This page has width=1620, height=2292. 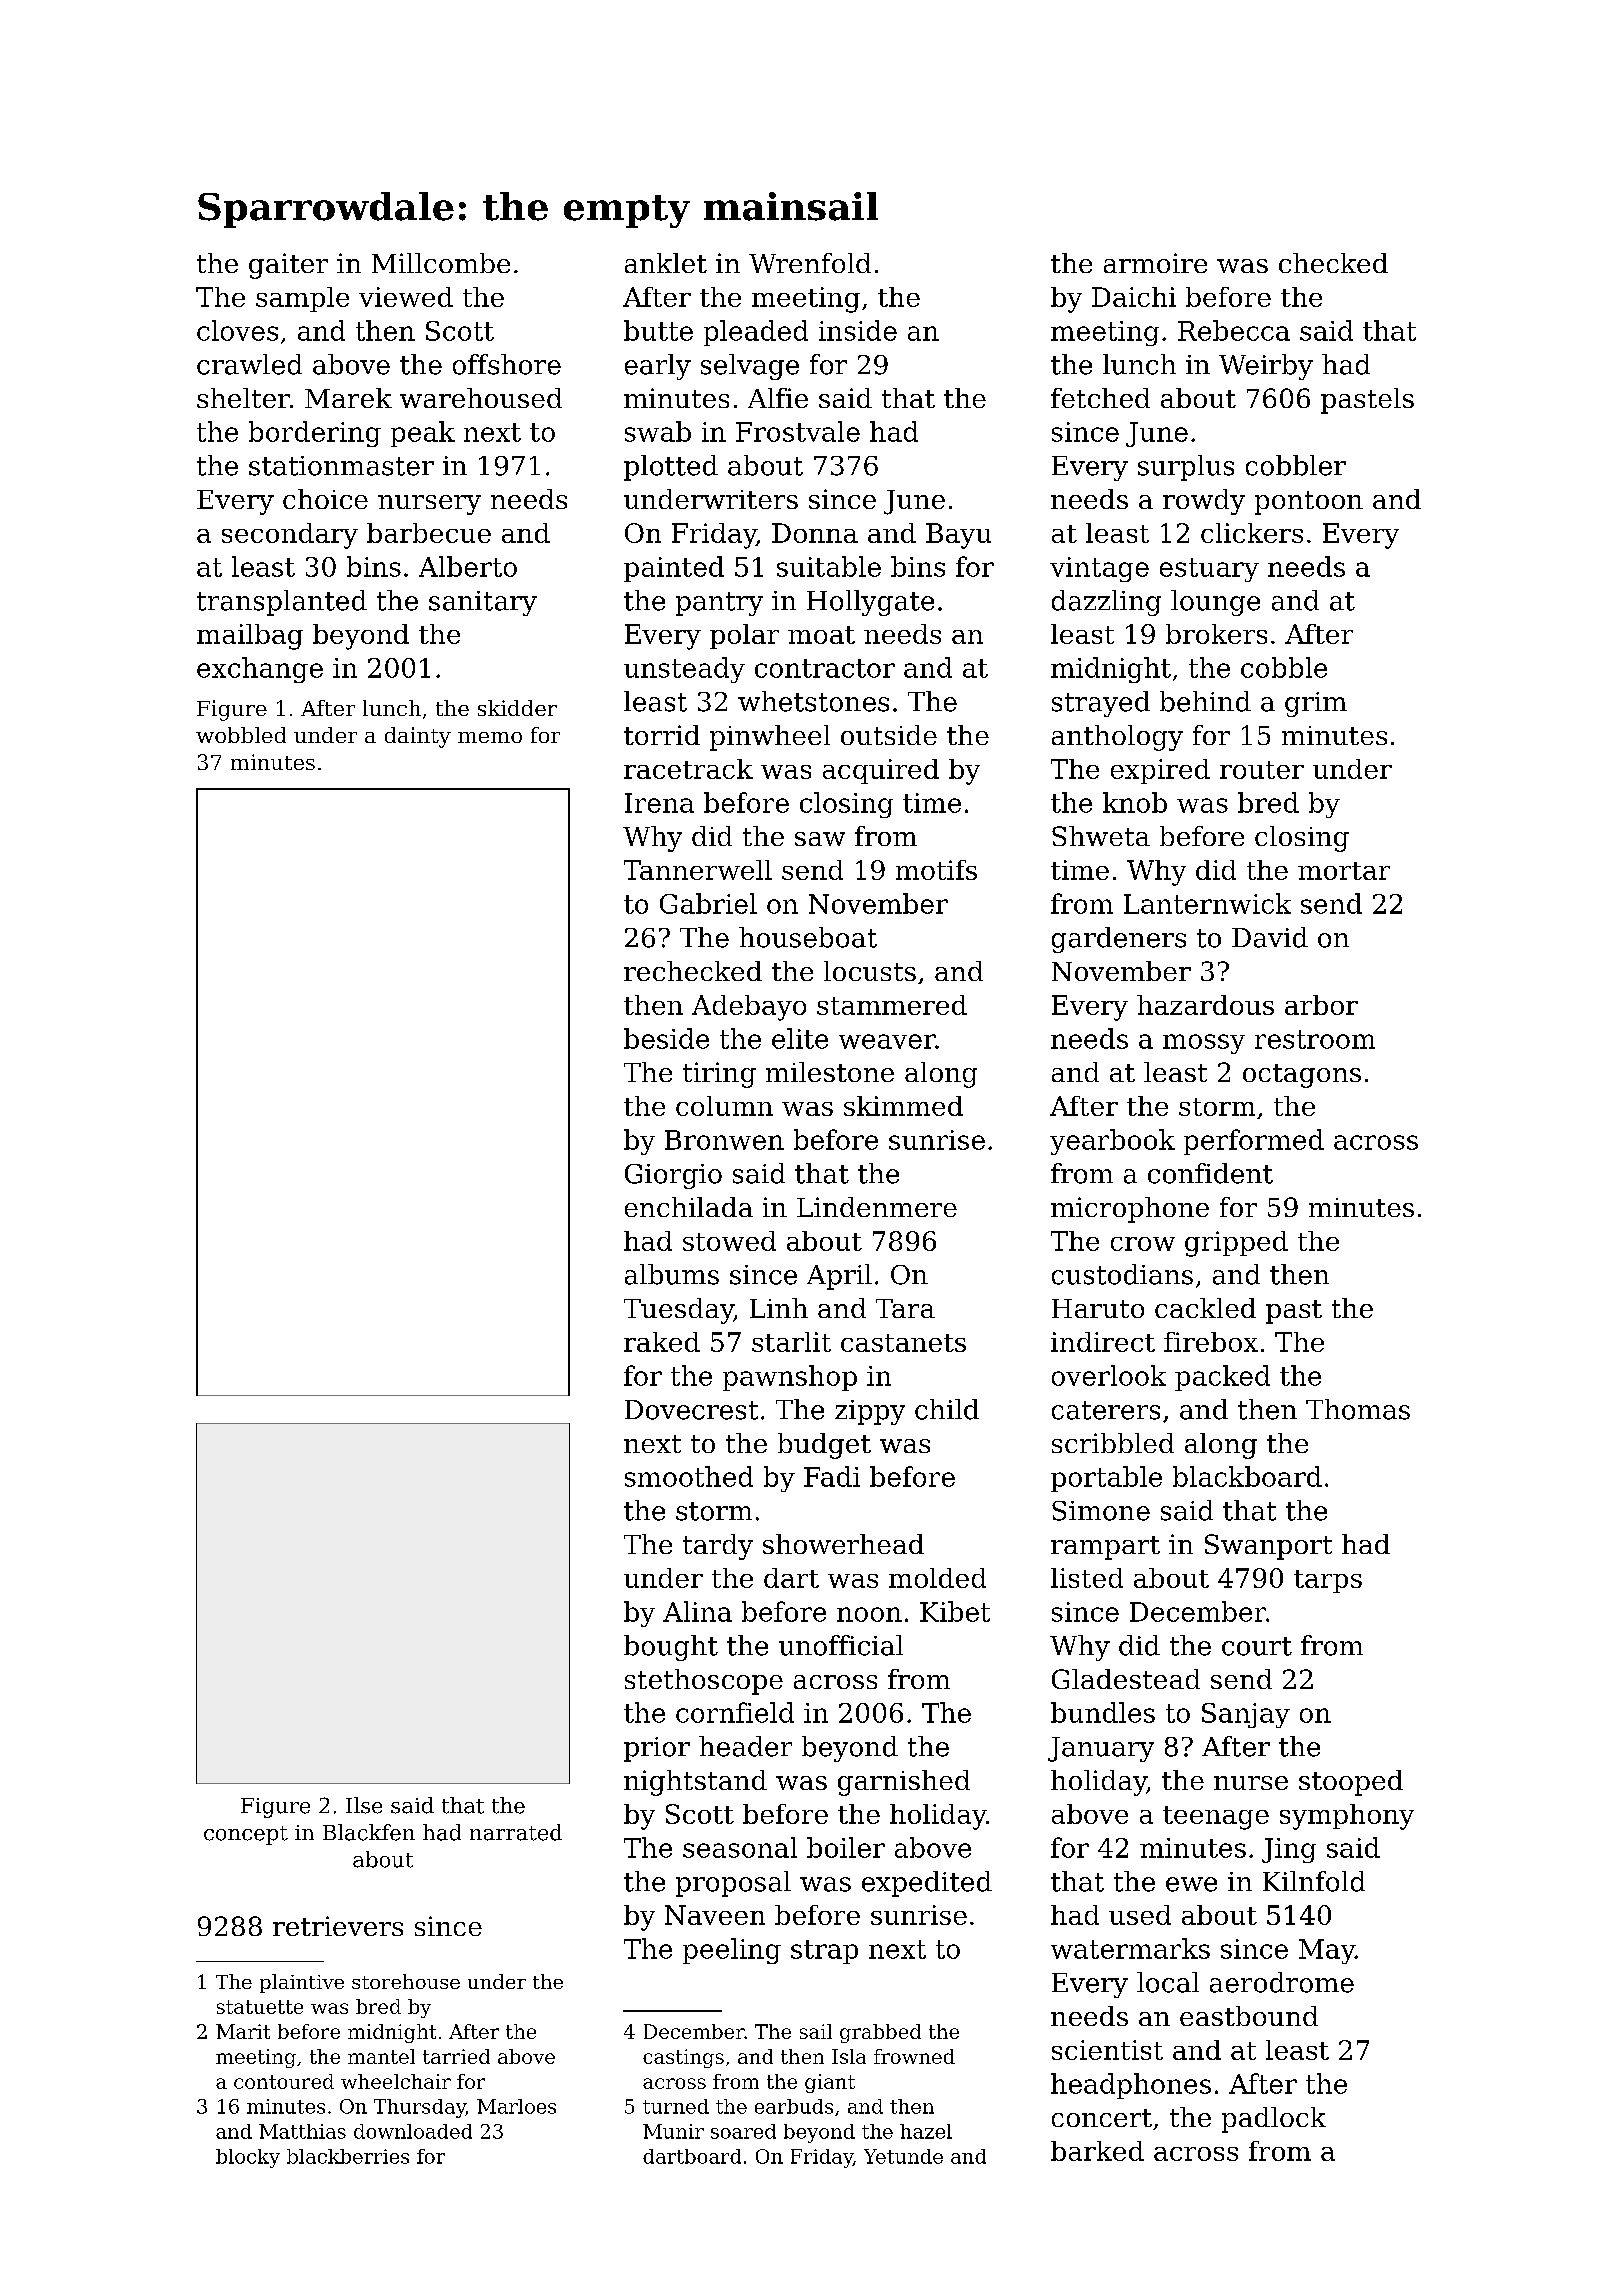 I want to click on skidder, so click(x=517, y=708).
